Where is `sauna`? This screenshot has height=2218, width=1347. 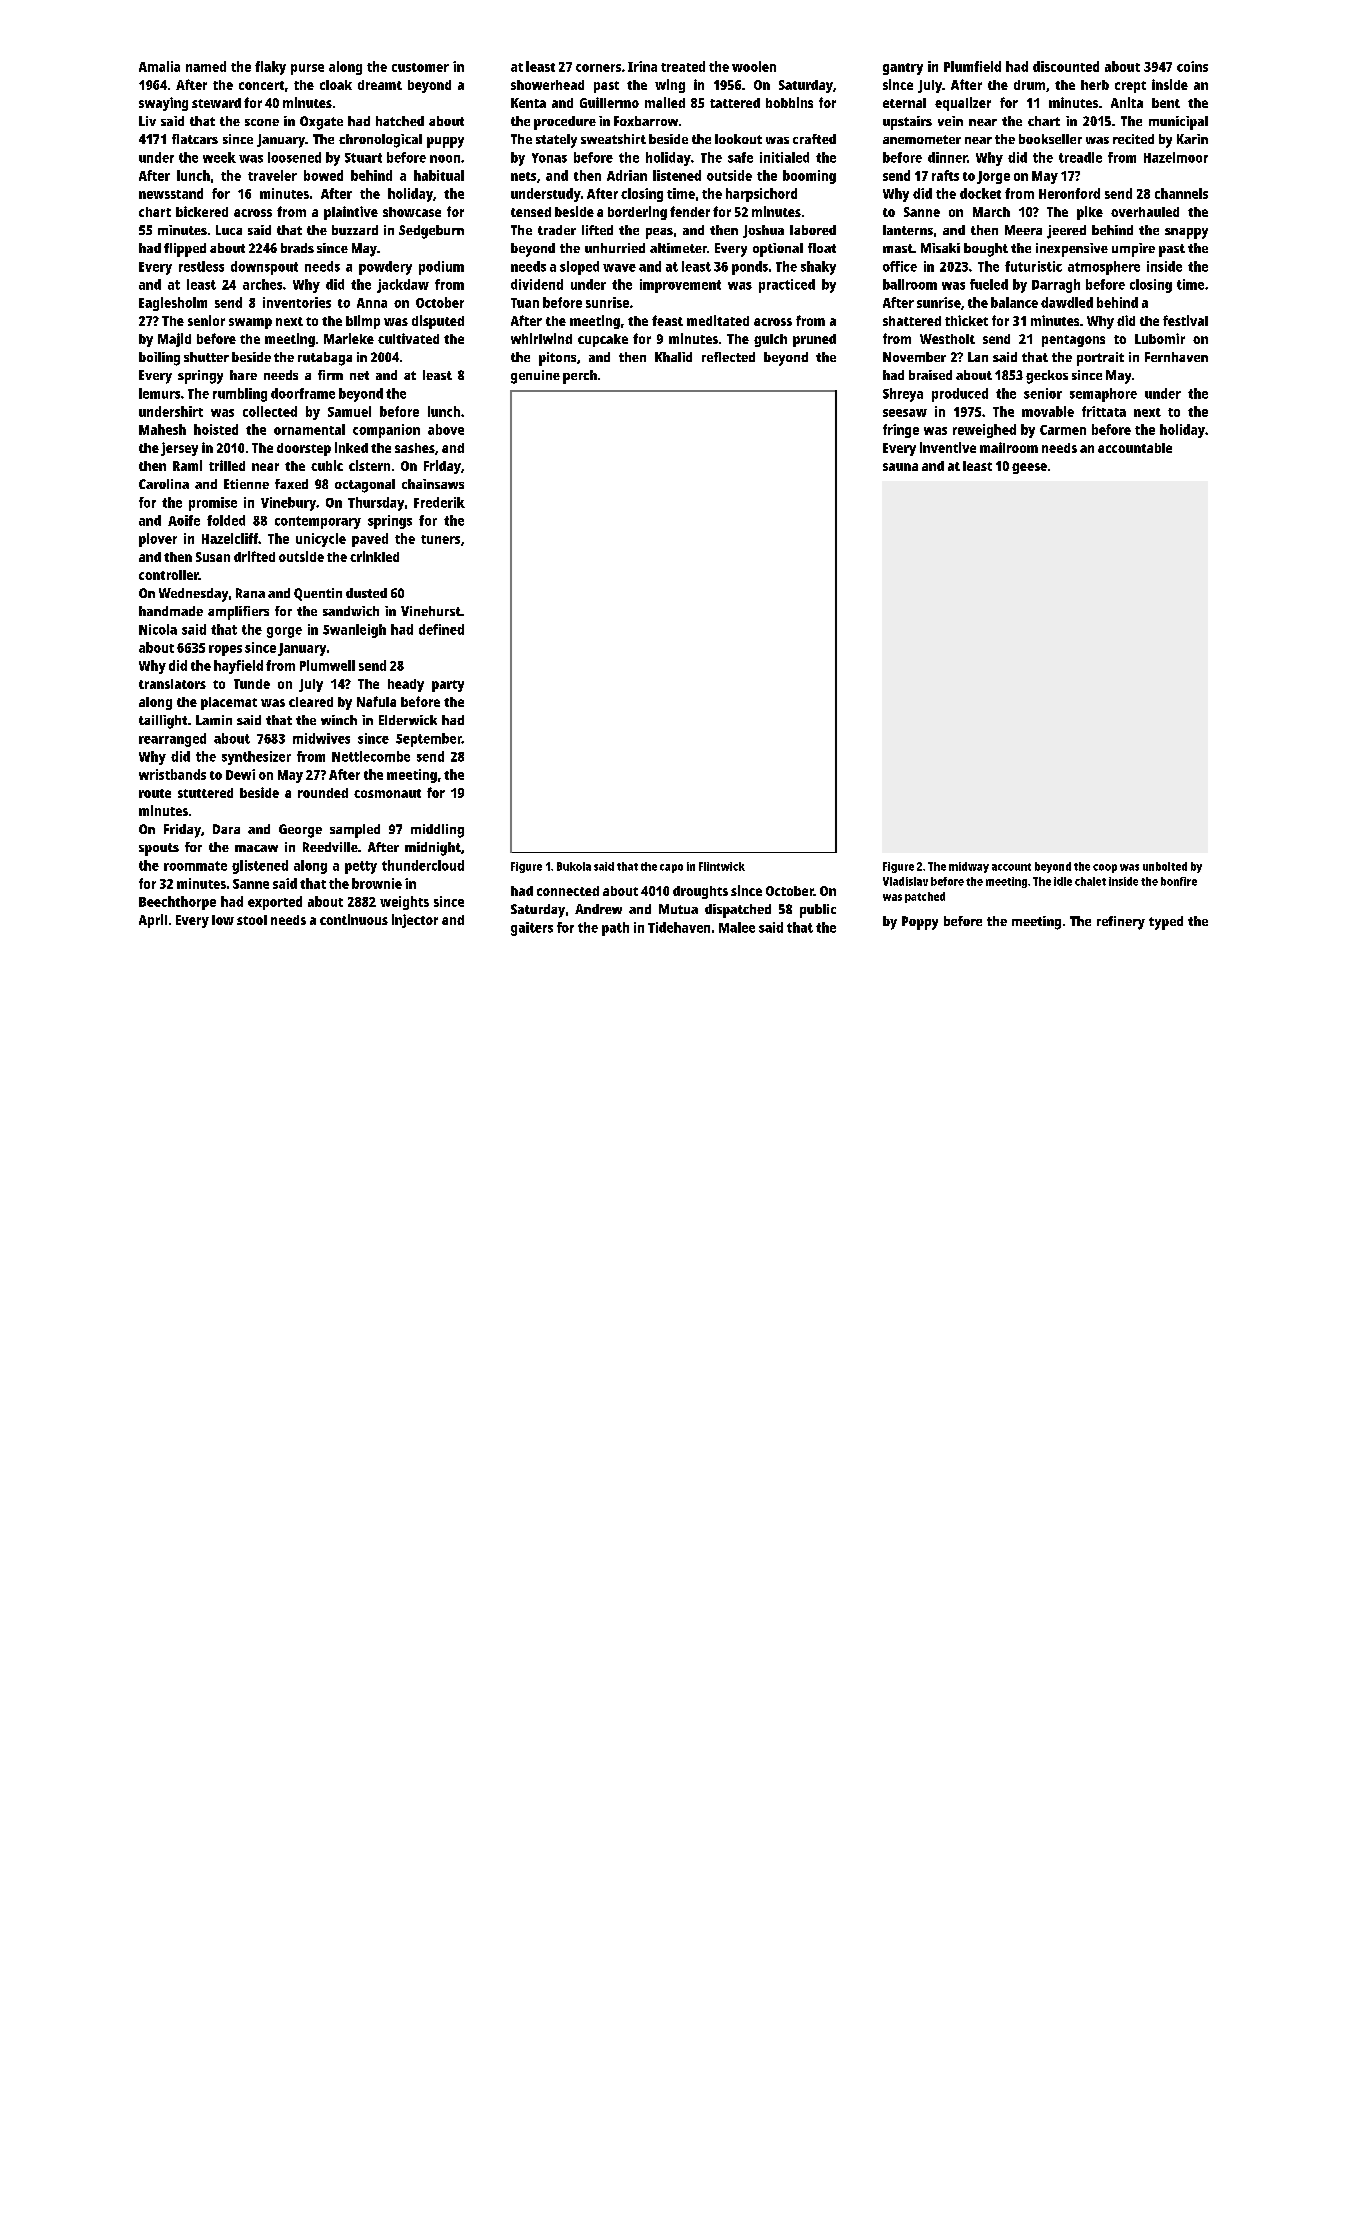
sauna is located at coordinates (900, 467).
